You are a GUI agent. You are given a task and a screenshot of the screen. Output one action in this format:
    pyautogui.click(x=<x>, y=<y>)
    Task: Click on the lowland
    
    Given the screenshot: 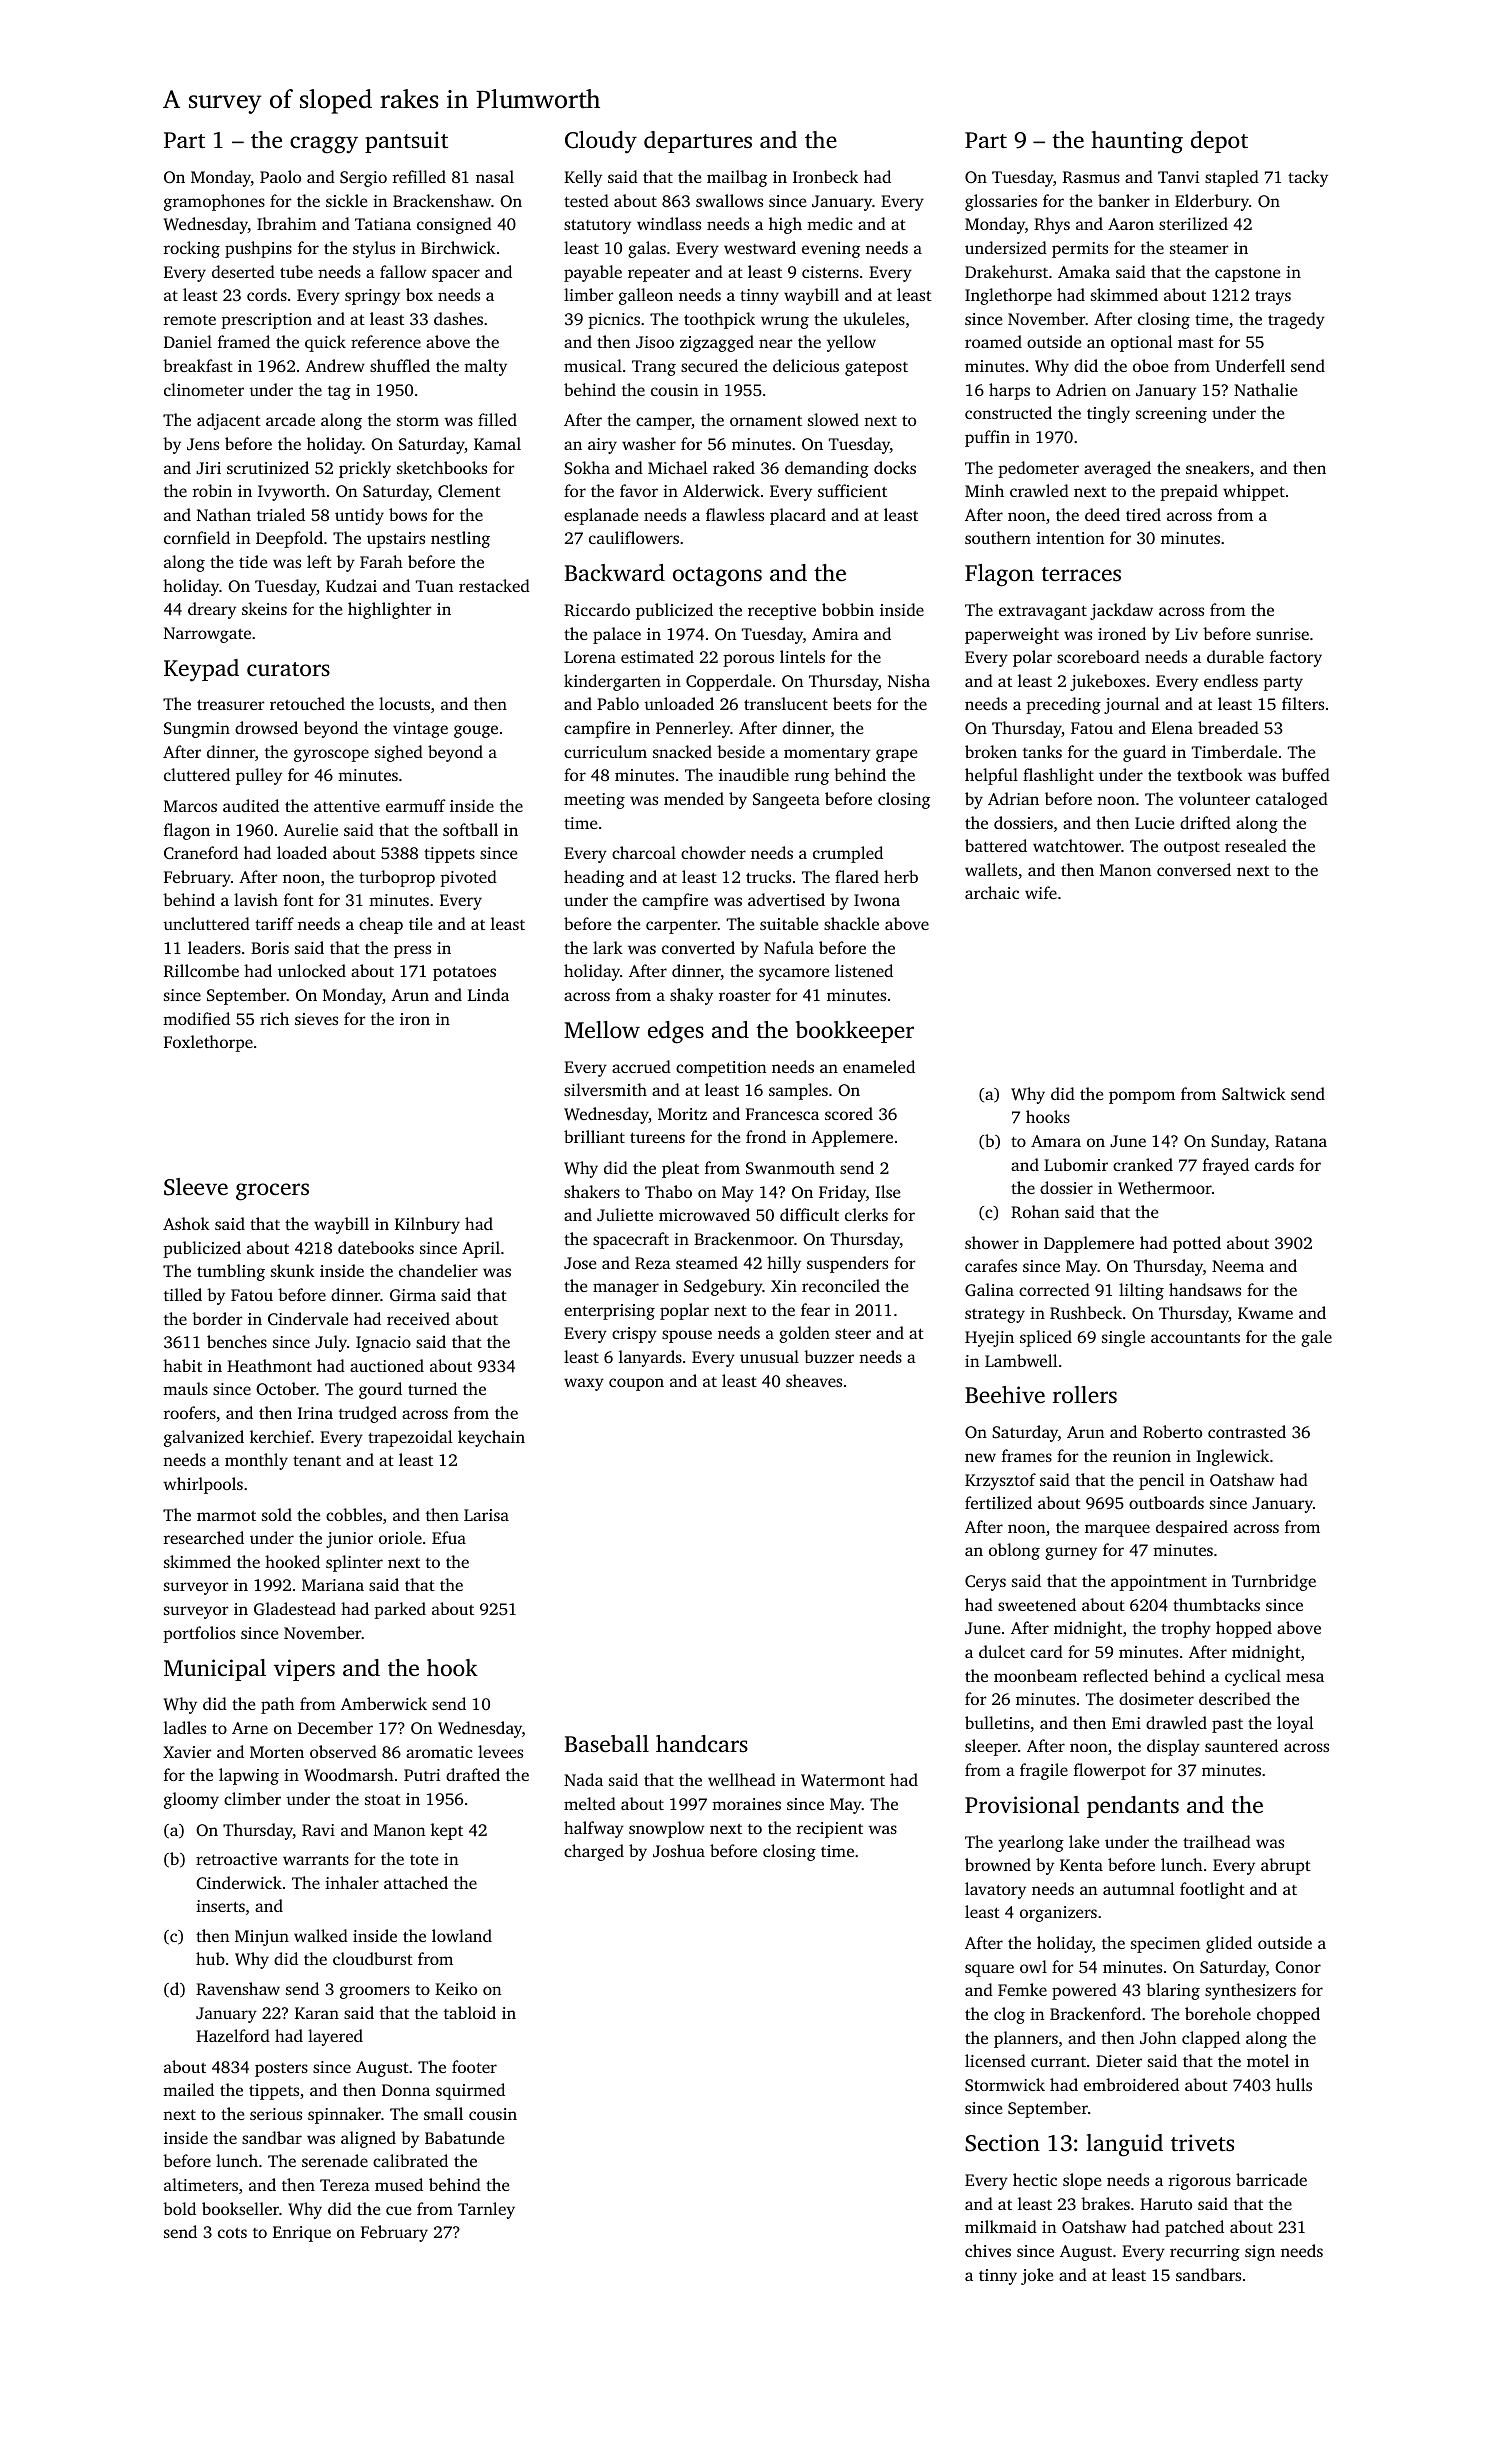 What is the action you would take?
    pyautogui.click(x=462, y=1935)
